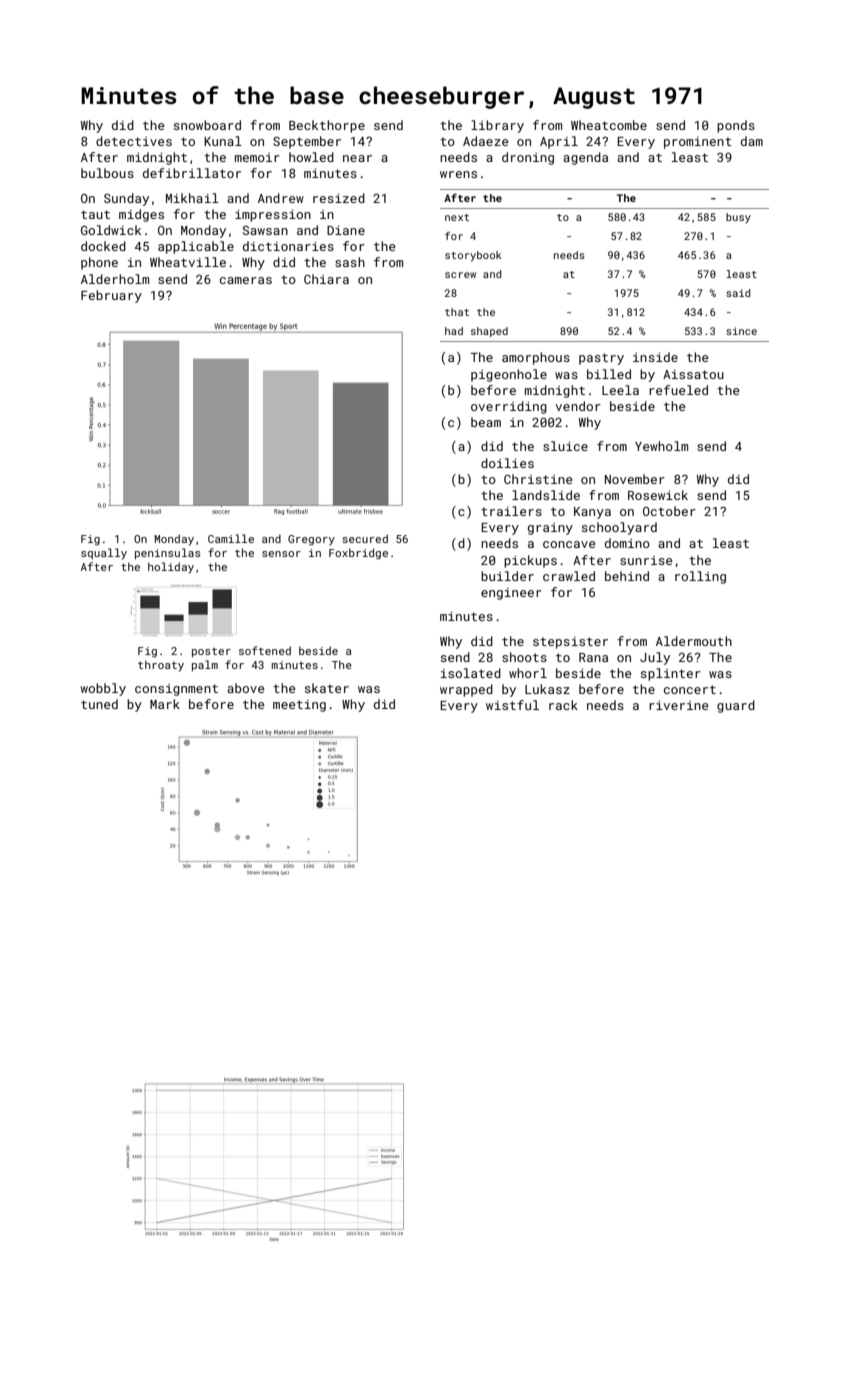 This screenshot has width=849, height=1400. Describe the element at coordinates (231, 538) in the screenshot. I see `Camille` at that location.
